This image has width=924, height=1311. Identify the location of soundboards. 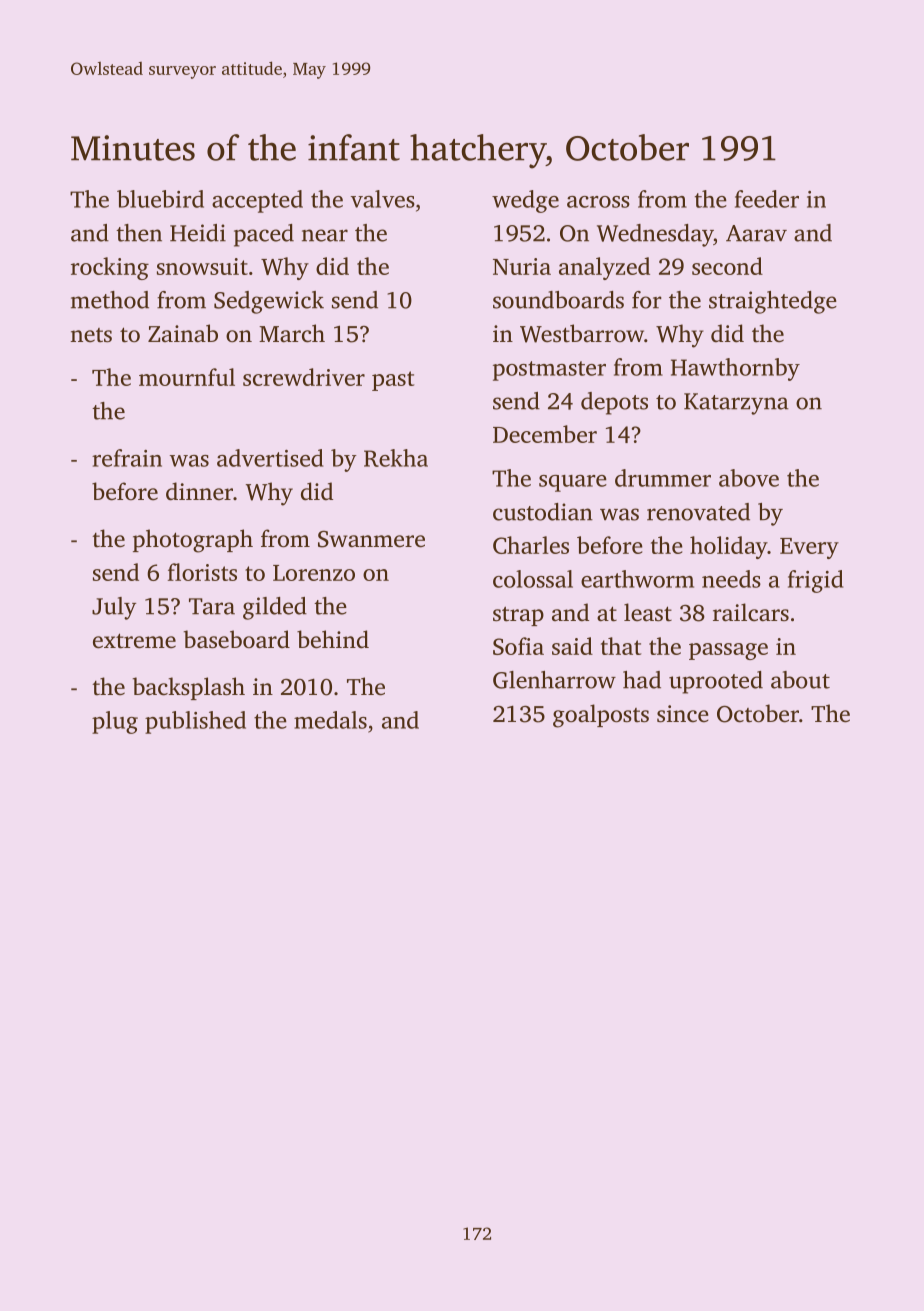
(558, 300).
